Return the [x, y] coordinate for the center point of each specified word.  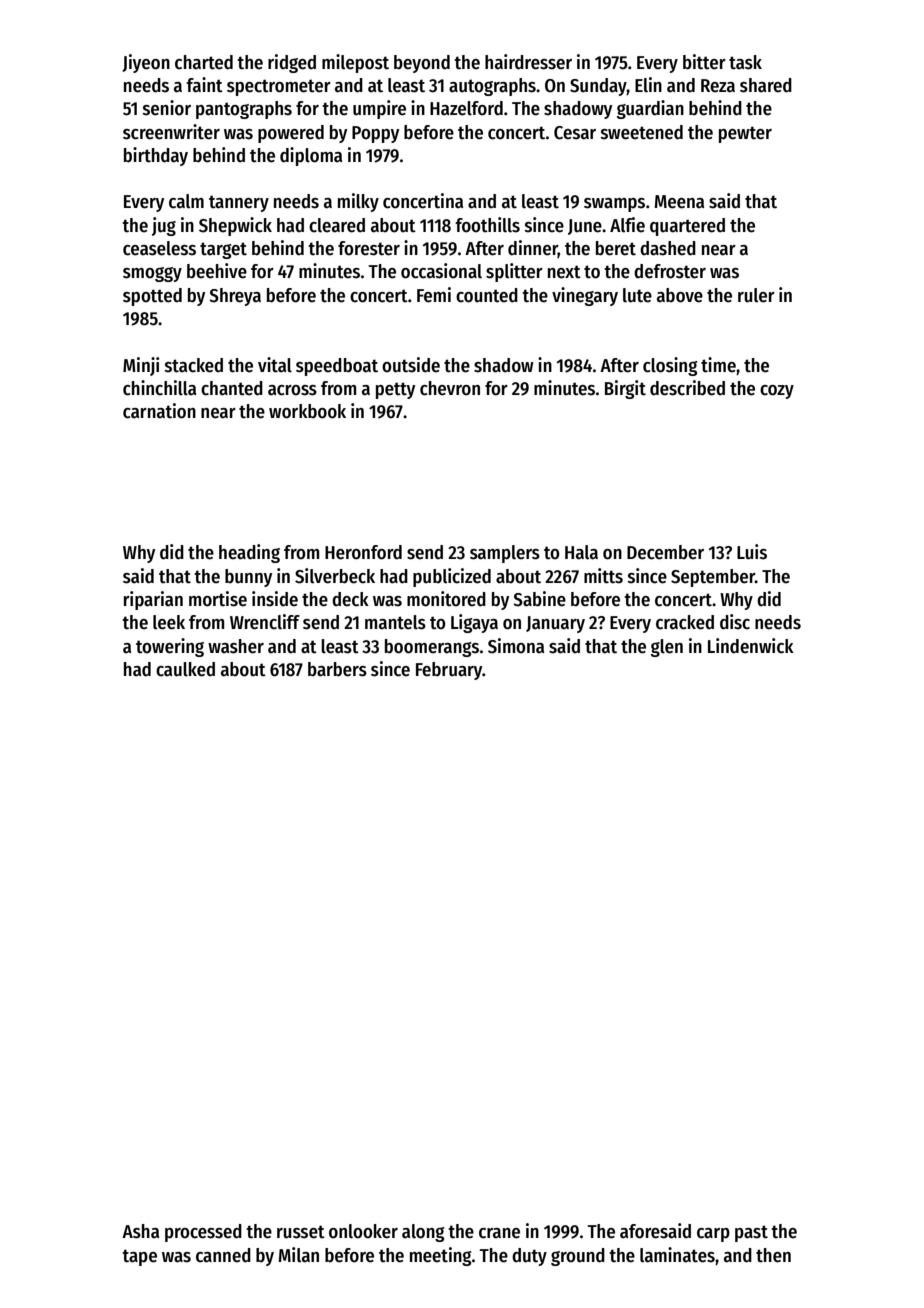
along [423, 1233]
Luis [752, 552]
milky [358, 202]
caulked [185, 669]
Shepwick [235, 226]
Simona [516, 646]
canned [223, 1255]
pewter [745, 134]
